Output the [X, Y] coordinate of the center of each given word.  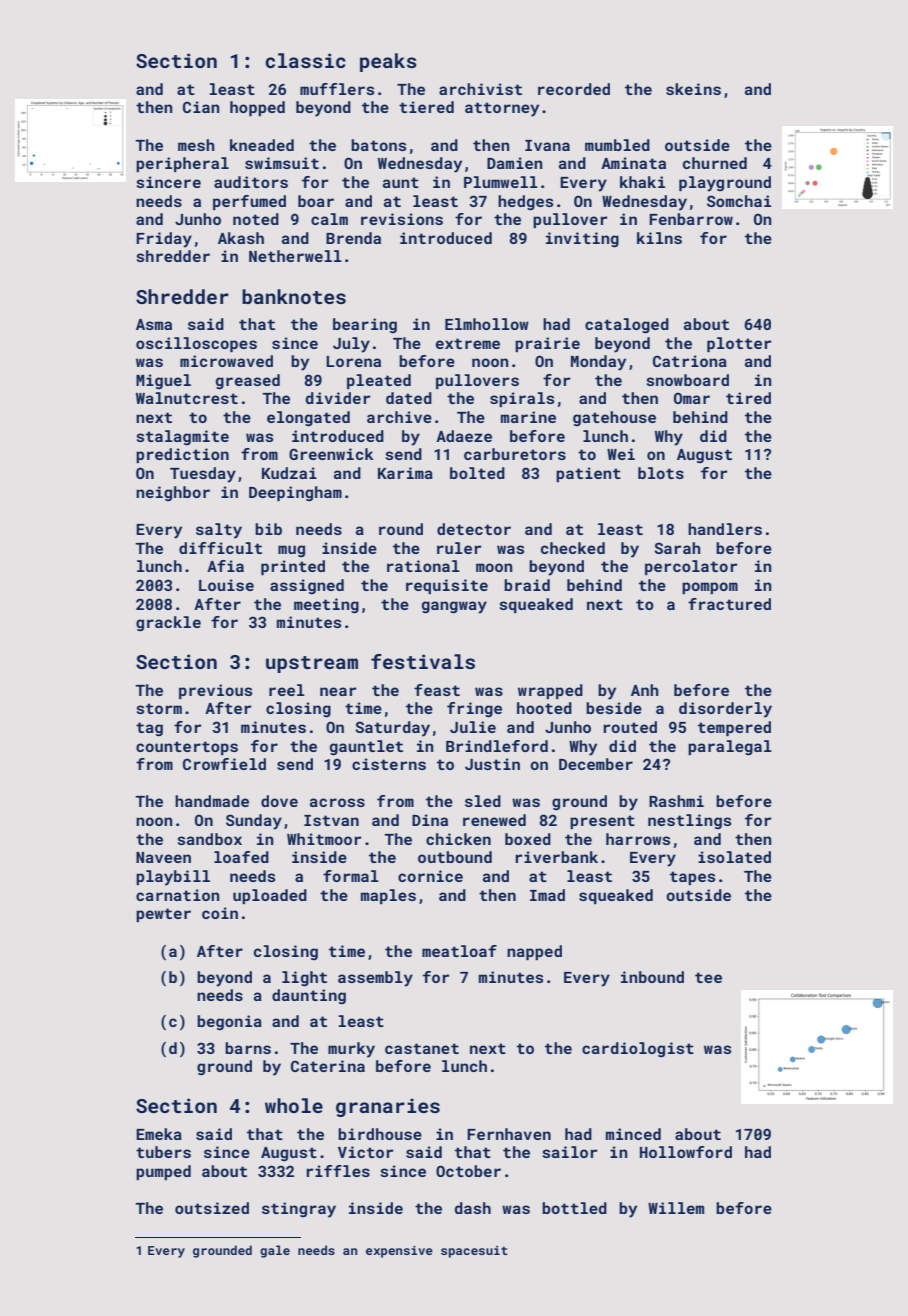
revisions [402, 219]
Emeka [159, 1134]
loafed [241, 857]
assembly [375, 979]
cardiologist [638, 1050]
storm [159, 708]
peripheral [182, 164]
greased [248, 382]
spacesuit [474, 1252]
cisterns [389, 764]
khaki [642, 182]
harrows [638, 839]
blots [661, 473]
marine [528, 417]
